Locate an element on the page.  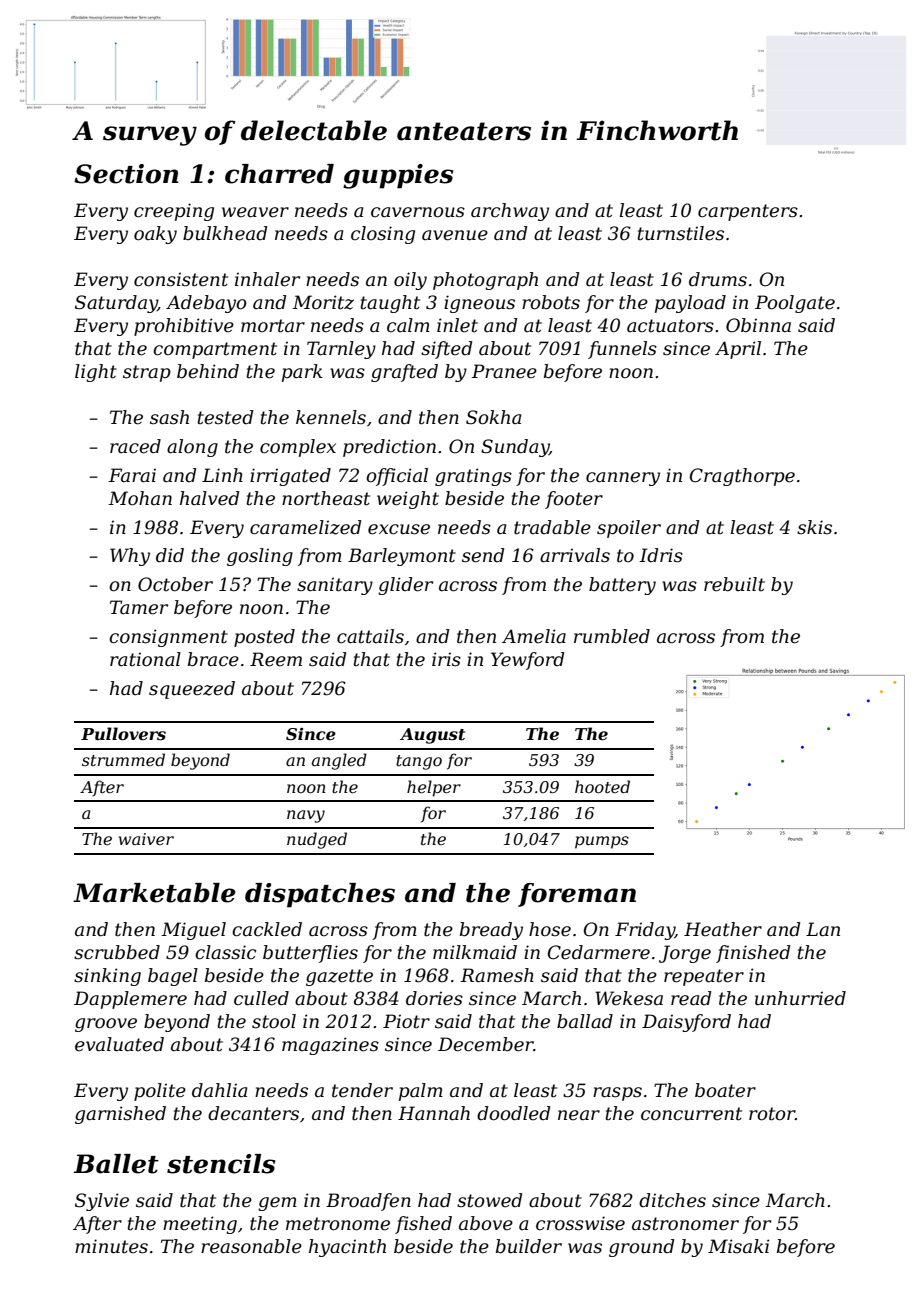
carpenters is located at coordinates (748, 212).
